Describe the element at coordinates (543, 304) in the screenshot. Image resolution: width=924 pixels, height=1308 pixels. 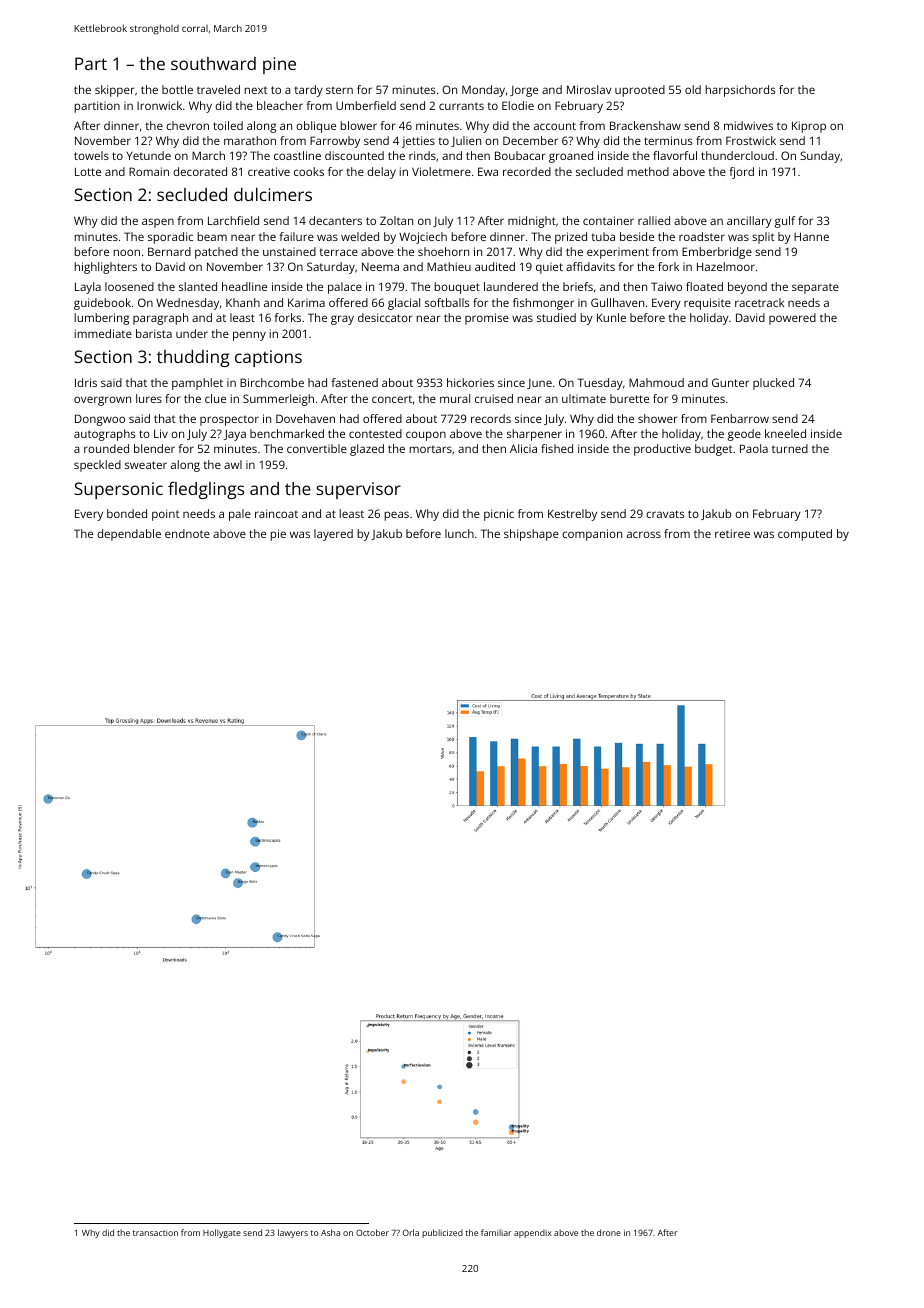
I see `fishmonger` at that location.
